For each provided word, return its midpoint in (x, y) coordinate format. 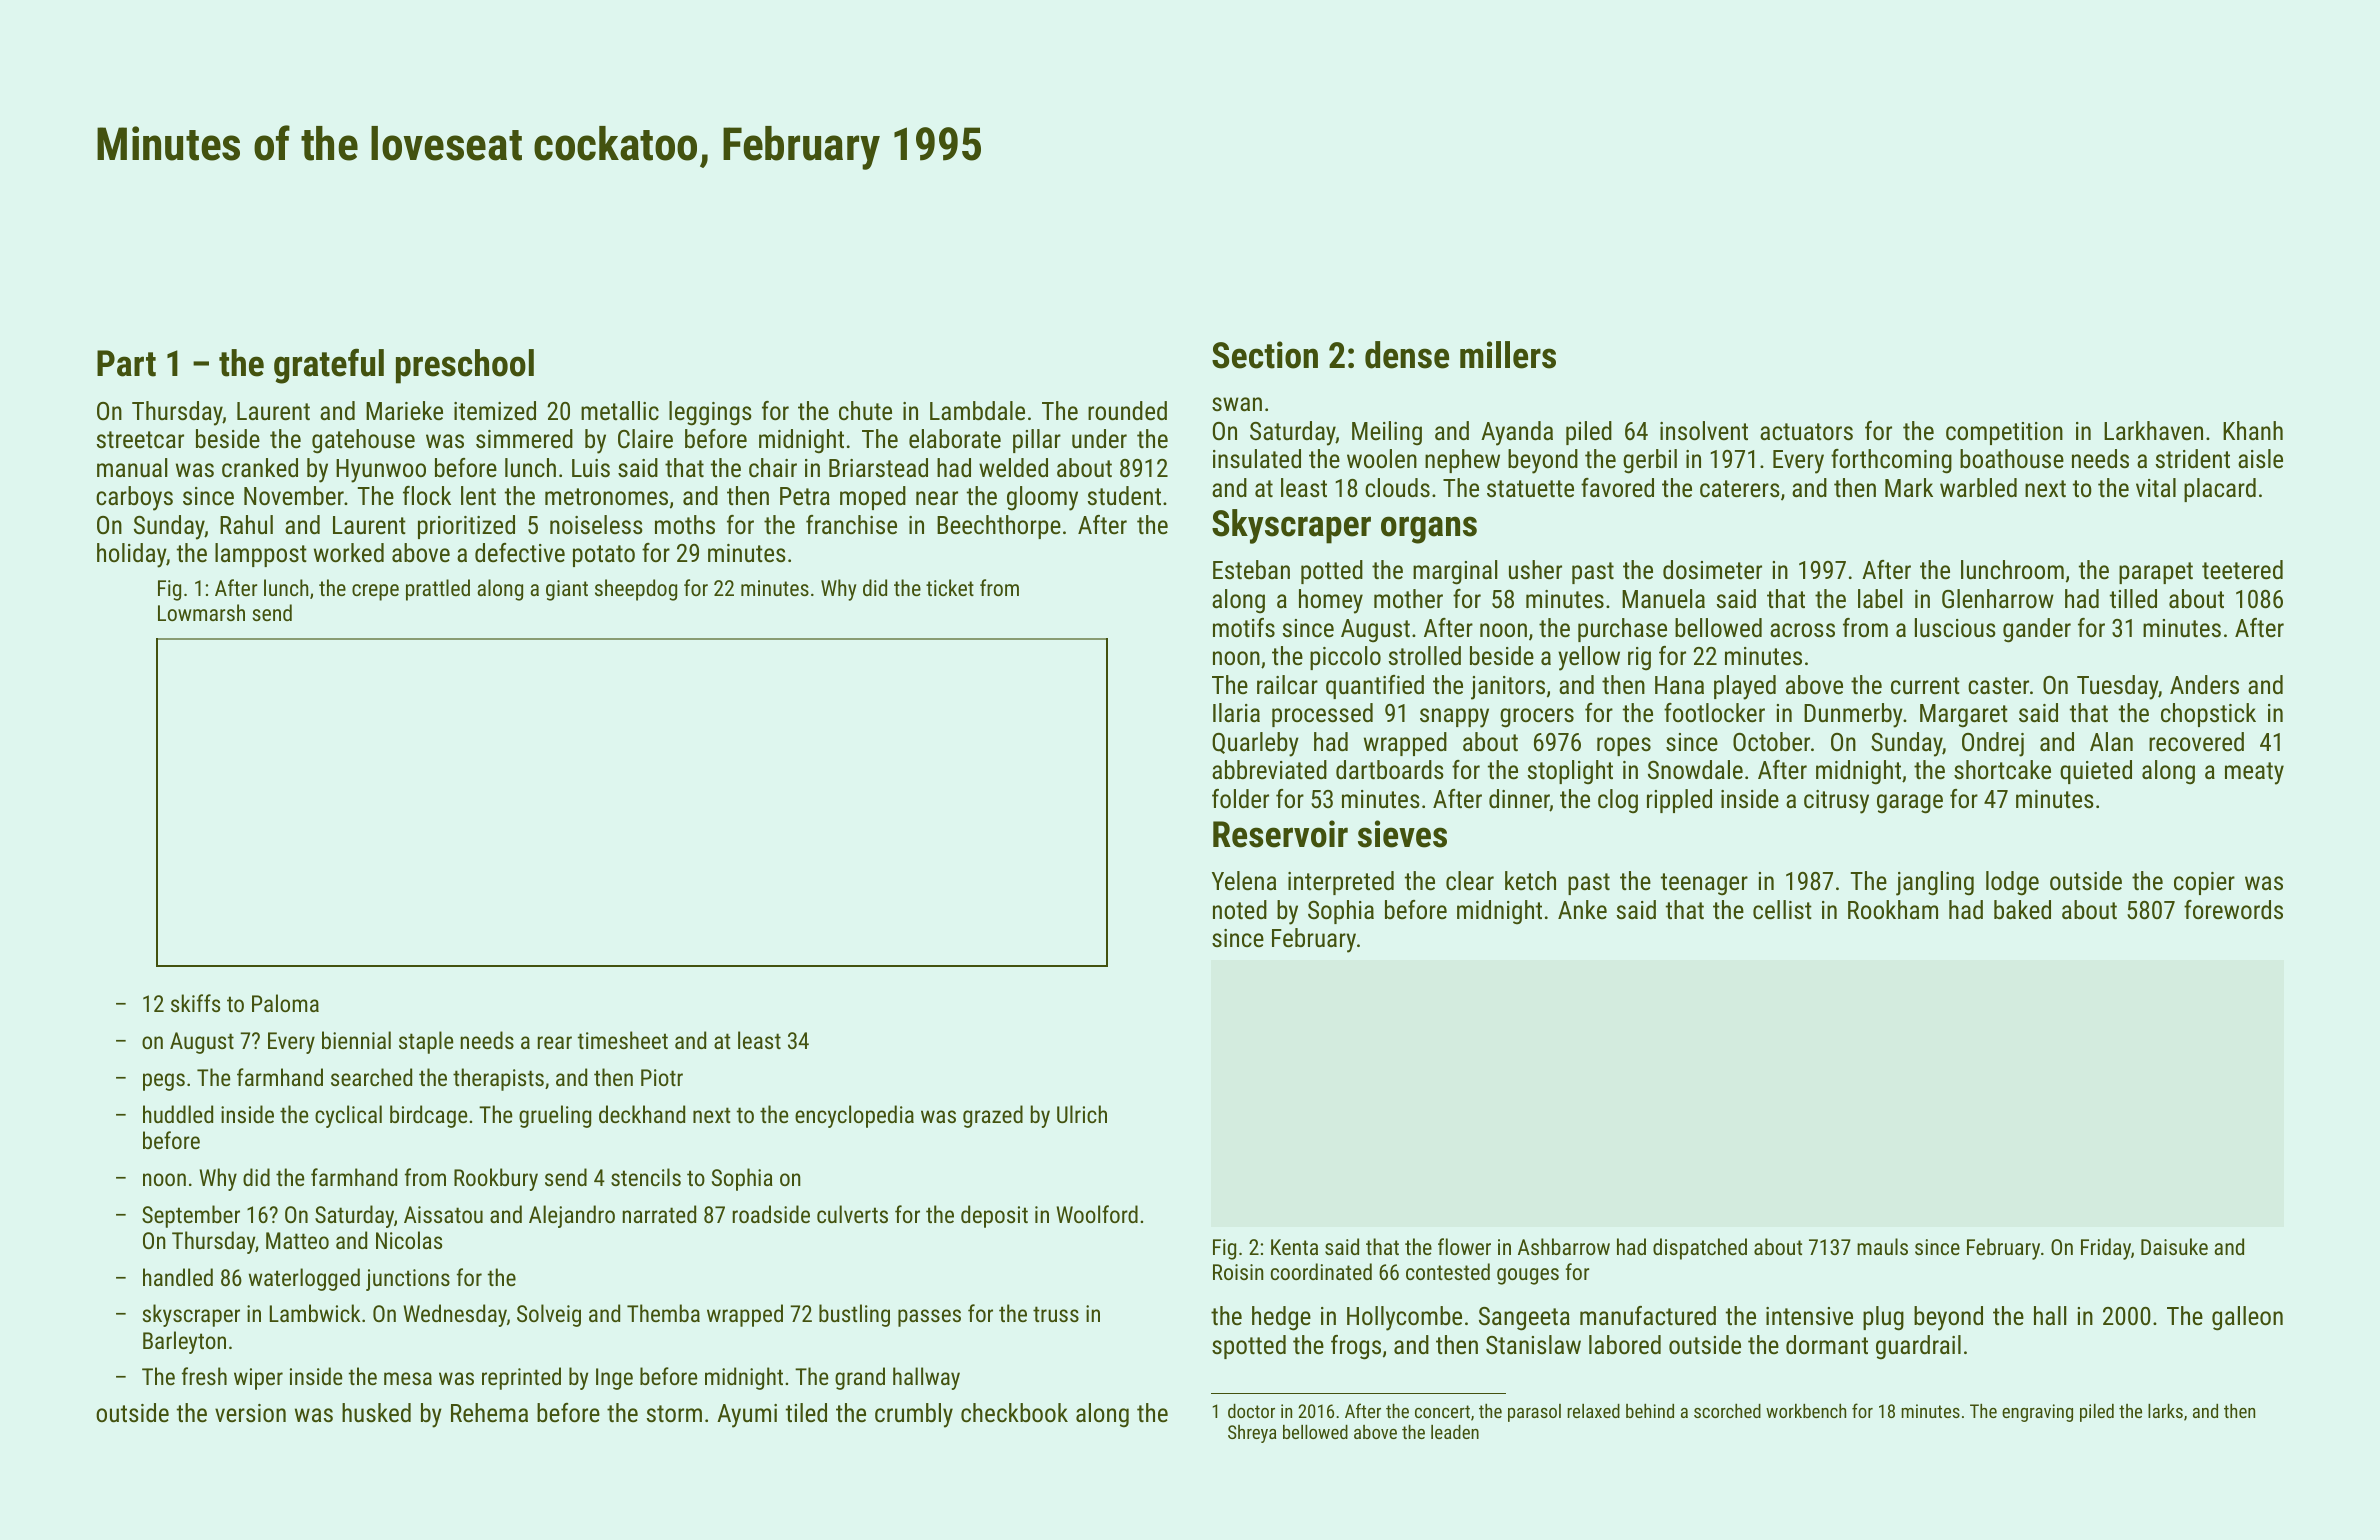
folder (1240, 798)
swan (1237, 404)
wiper (258, 1379)
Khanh (2253, 430)
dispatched (1700, 1249)
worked (349, 552)
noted (1240, 909)
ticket (950, 587)
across (1802, 630)
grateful (329, 366)
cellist (1782, 909)
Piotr (662, 1077)
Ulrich (1082, 1114)
